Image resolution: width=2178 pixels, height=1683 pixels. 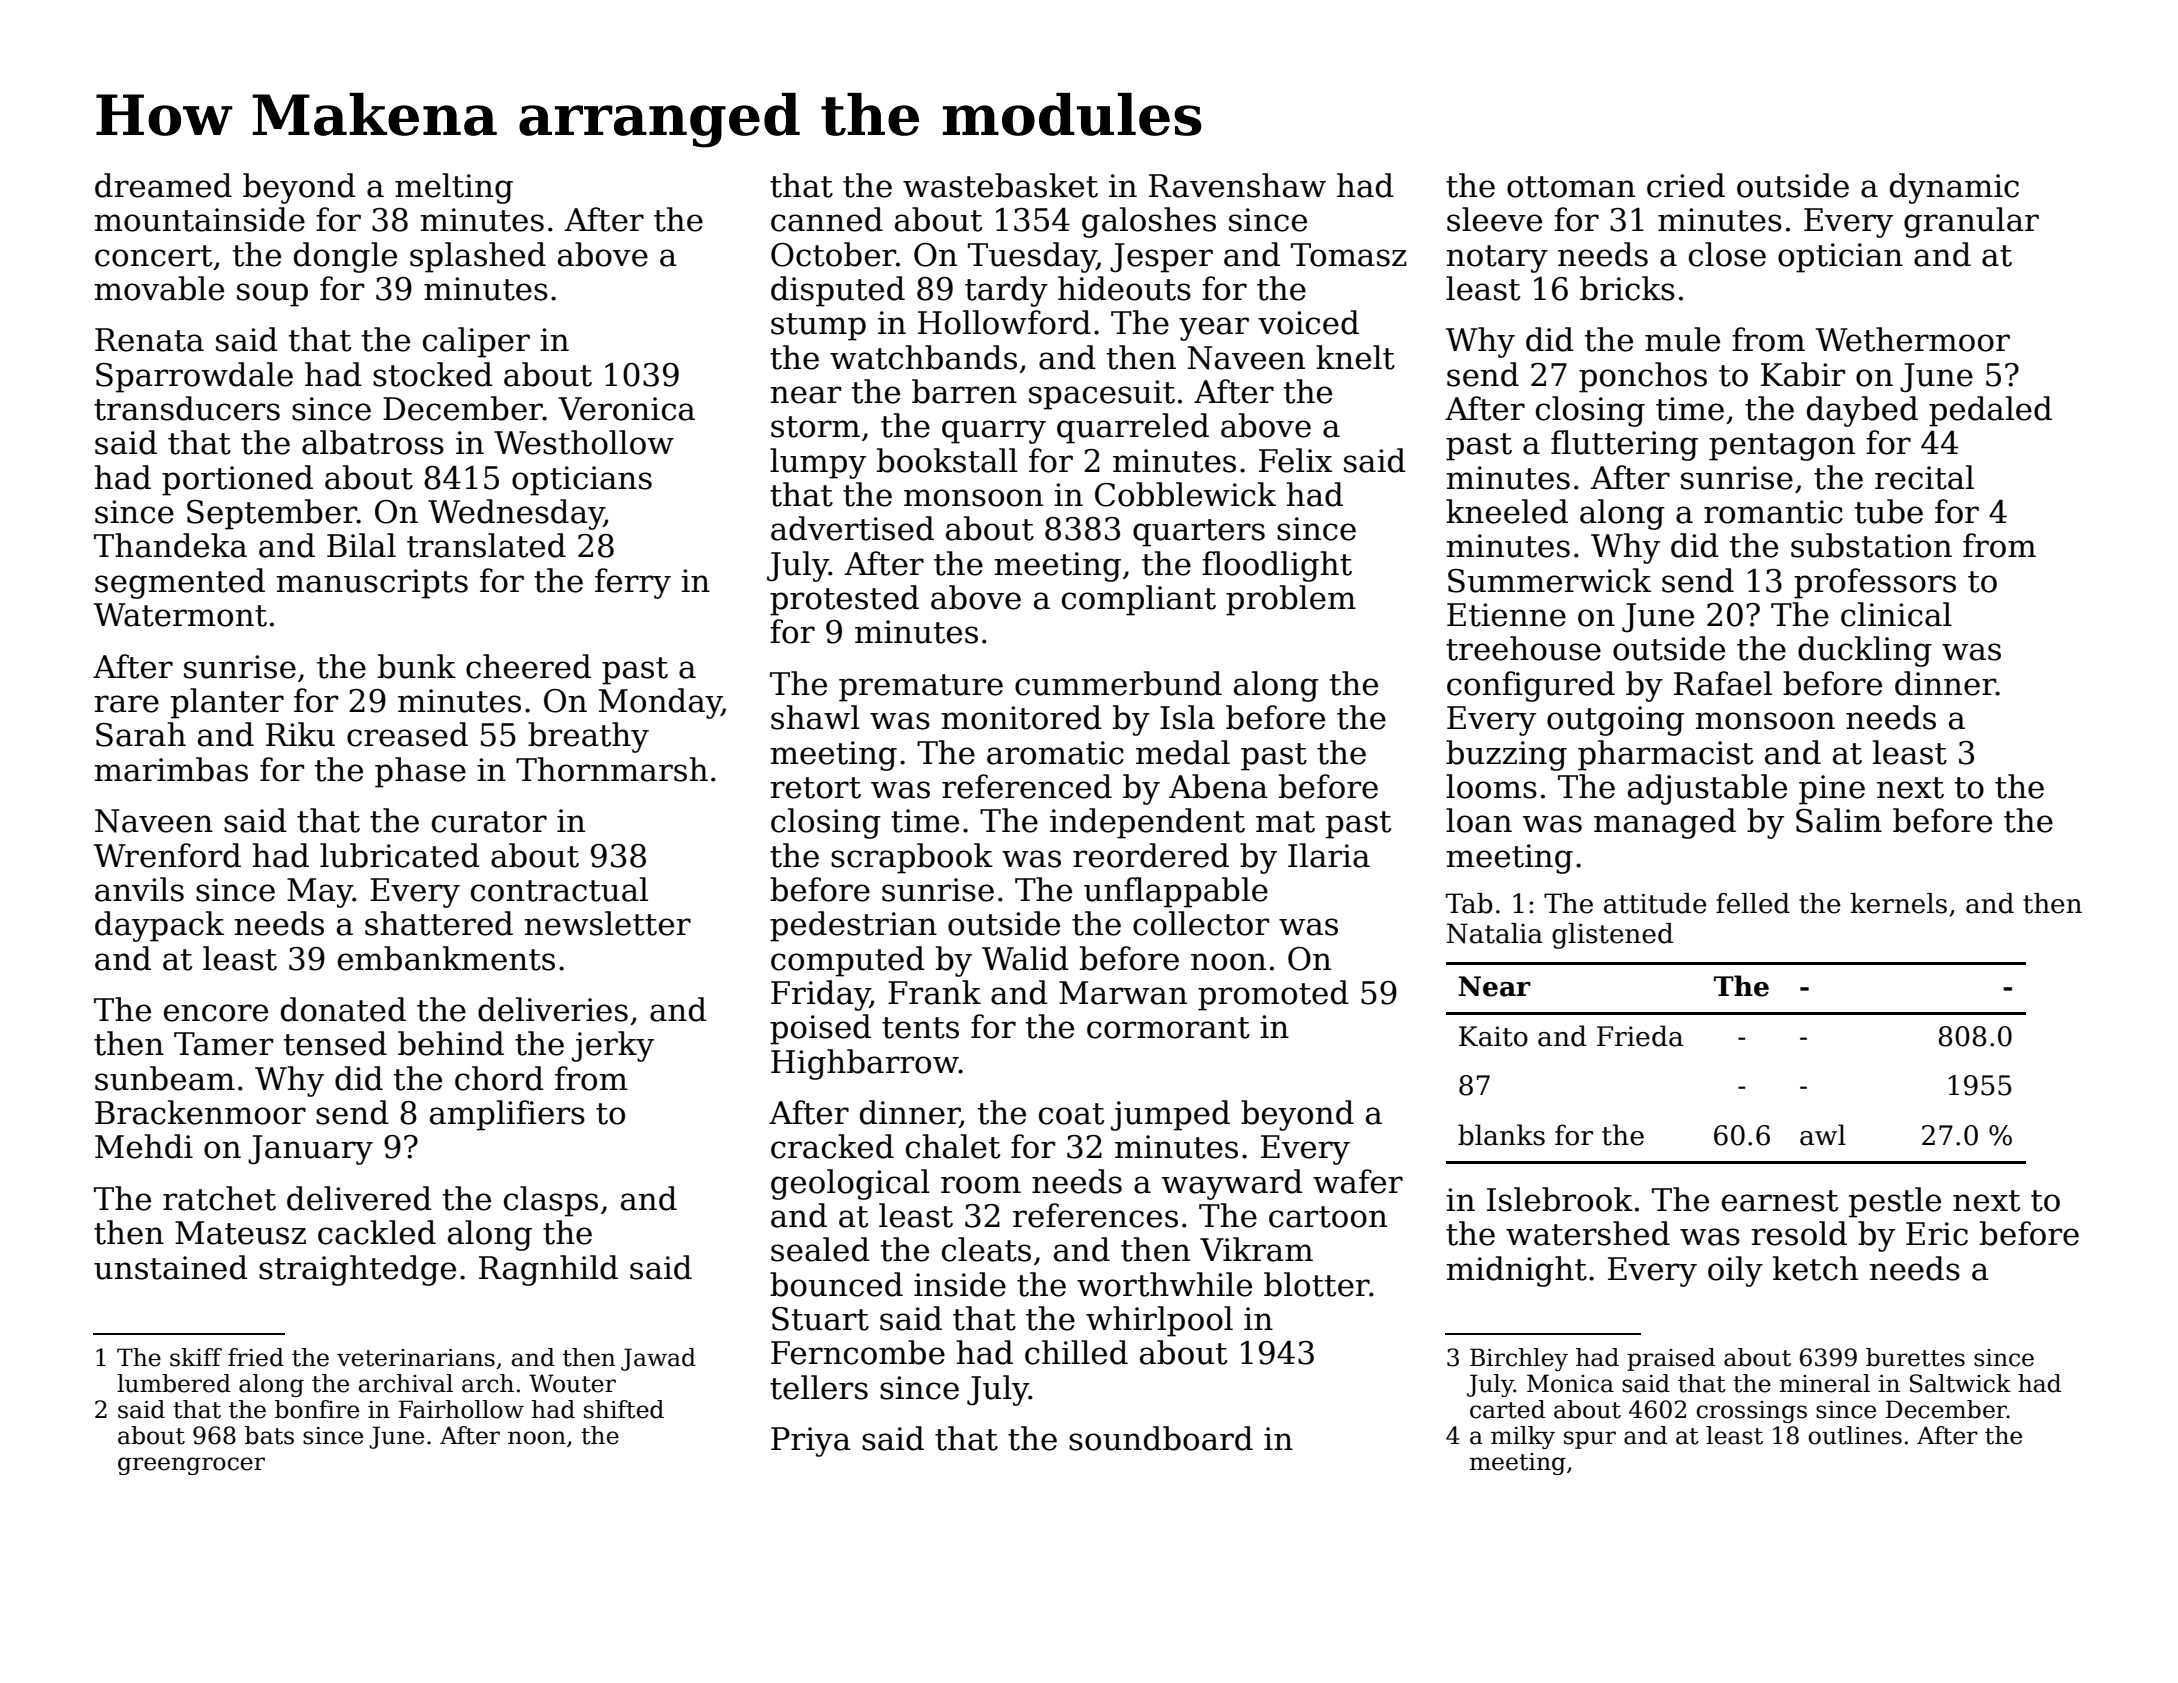 I want to click on lumpy, so click(x=818, y=463).
